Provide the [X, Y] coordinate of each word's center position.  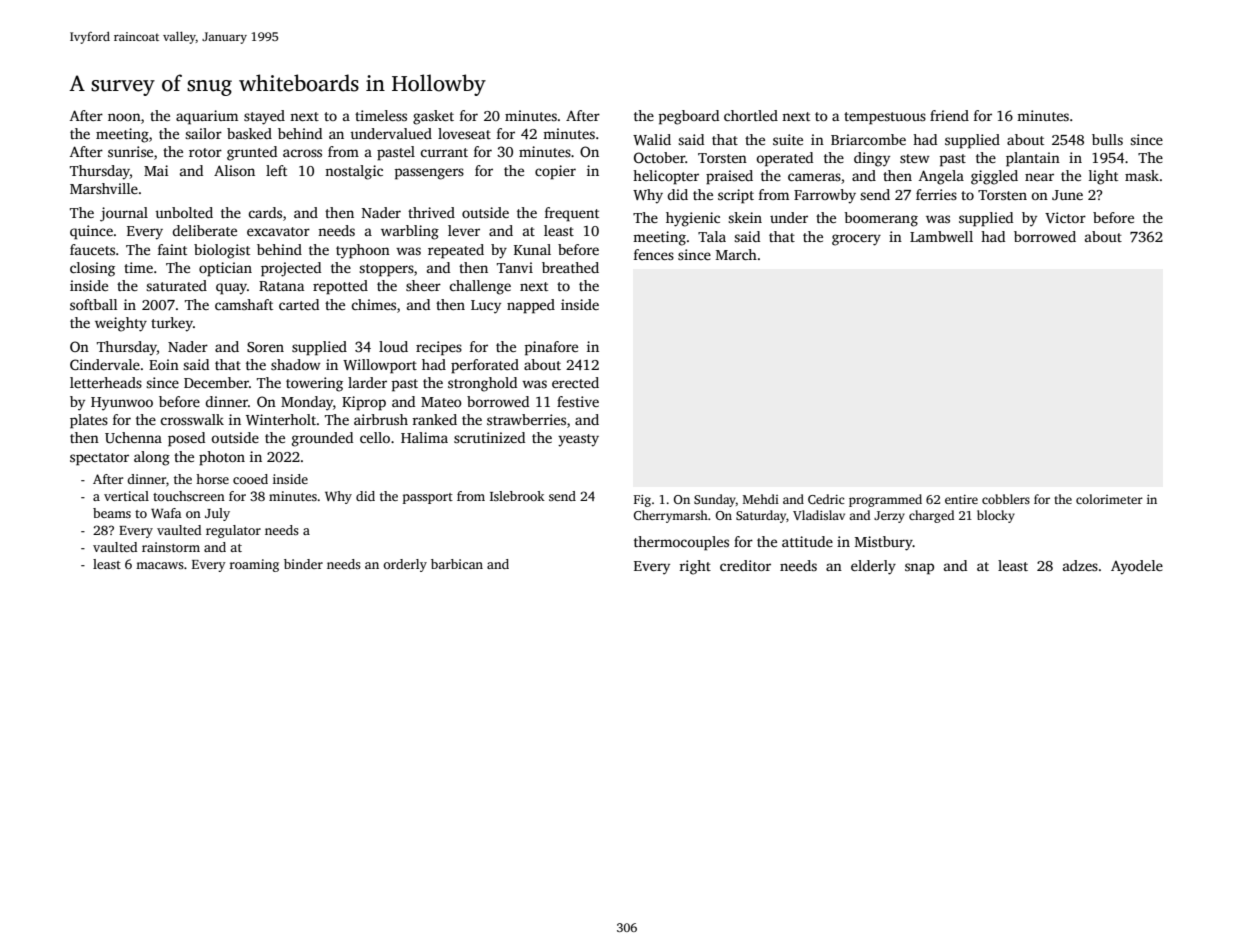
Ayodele [1137, 567]
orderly [405, 565]
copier [555, 172]
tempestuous [885, 118]
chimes [373, 304]
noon [124, 117]
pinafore [551, 348]
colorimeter [1109, 499]
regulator [233, 531]
